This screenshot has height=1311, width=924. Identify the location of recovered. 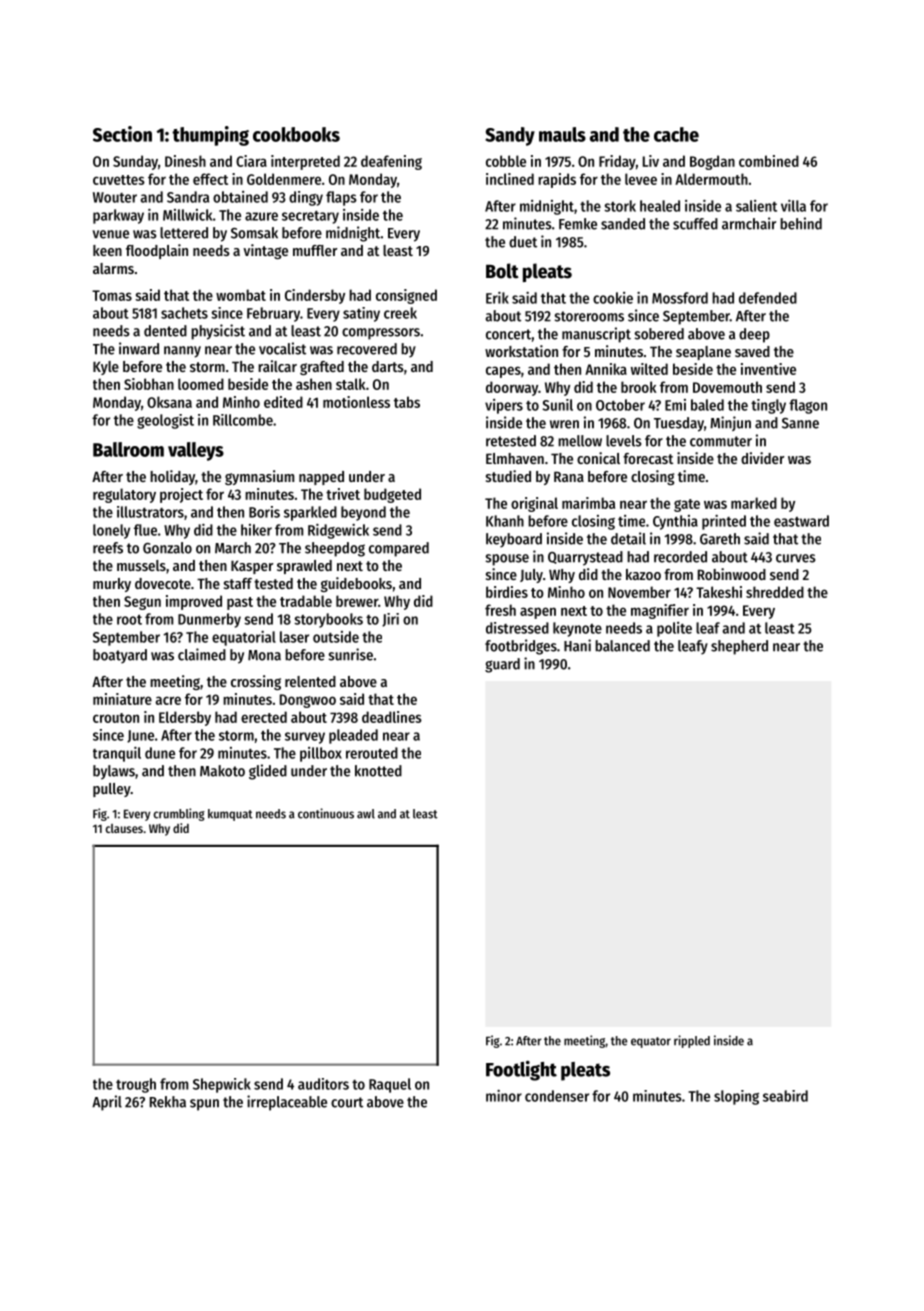
(367, 349).
